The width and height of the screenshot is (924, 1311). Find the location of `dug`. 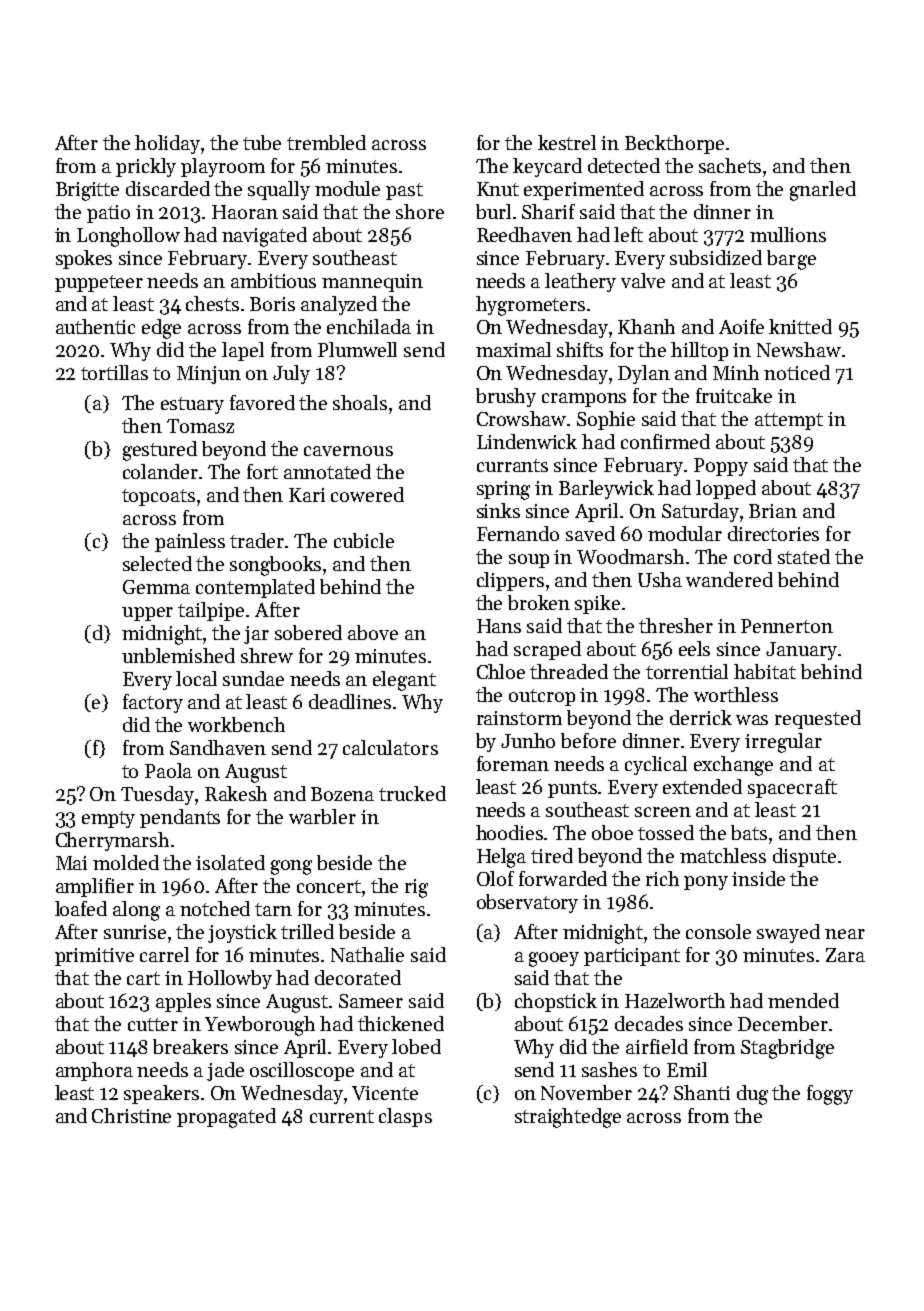

dug is located at coordinates (752, 1095).
